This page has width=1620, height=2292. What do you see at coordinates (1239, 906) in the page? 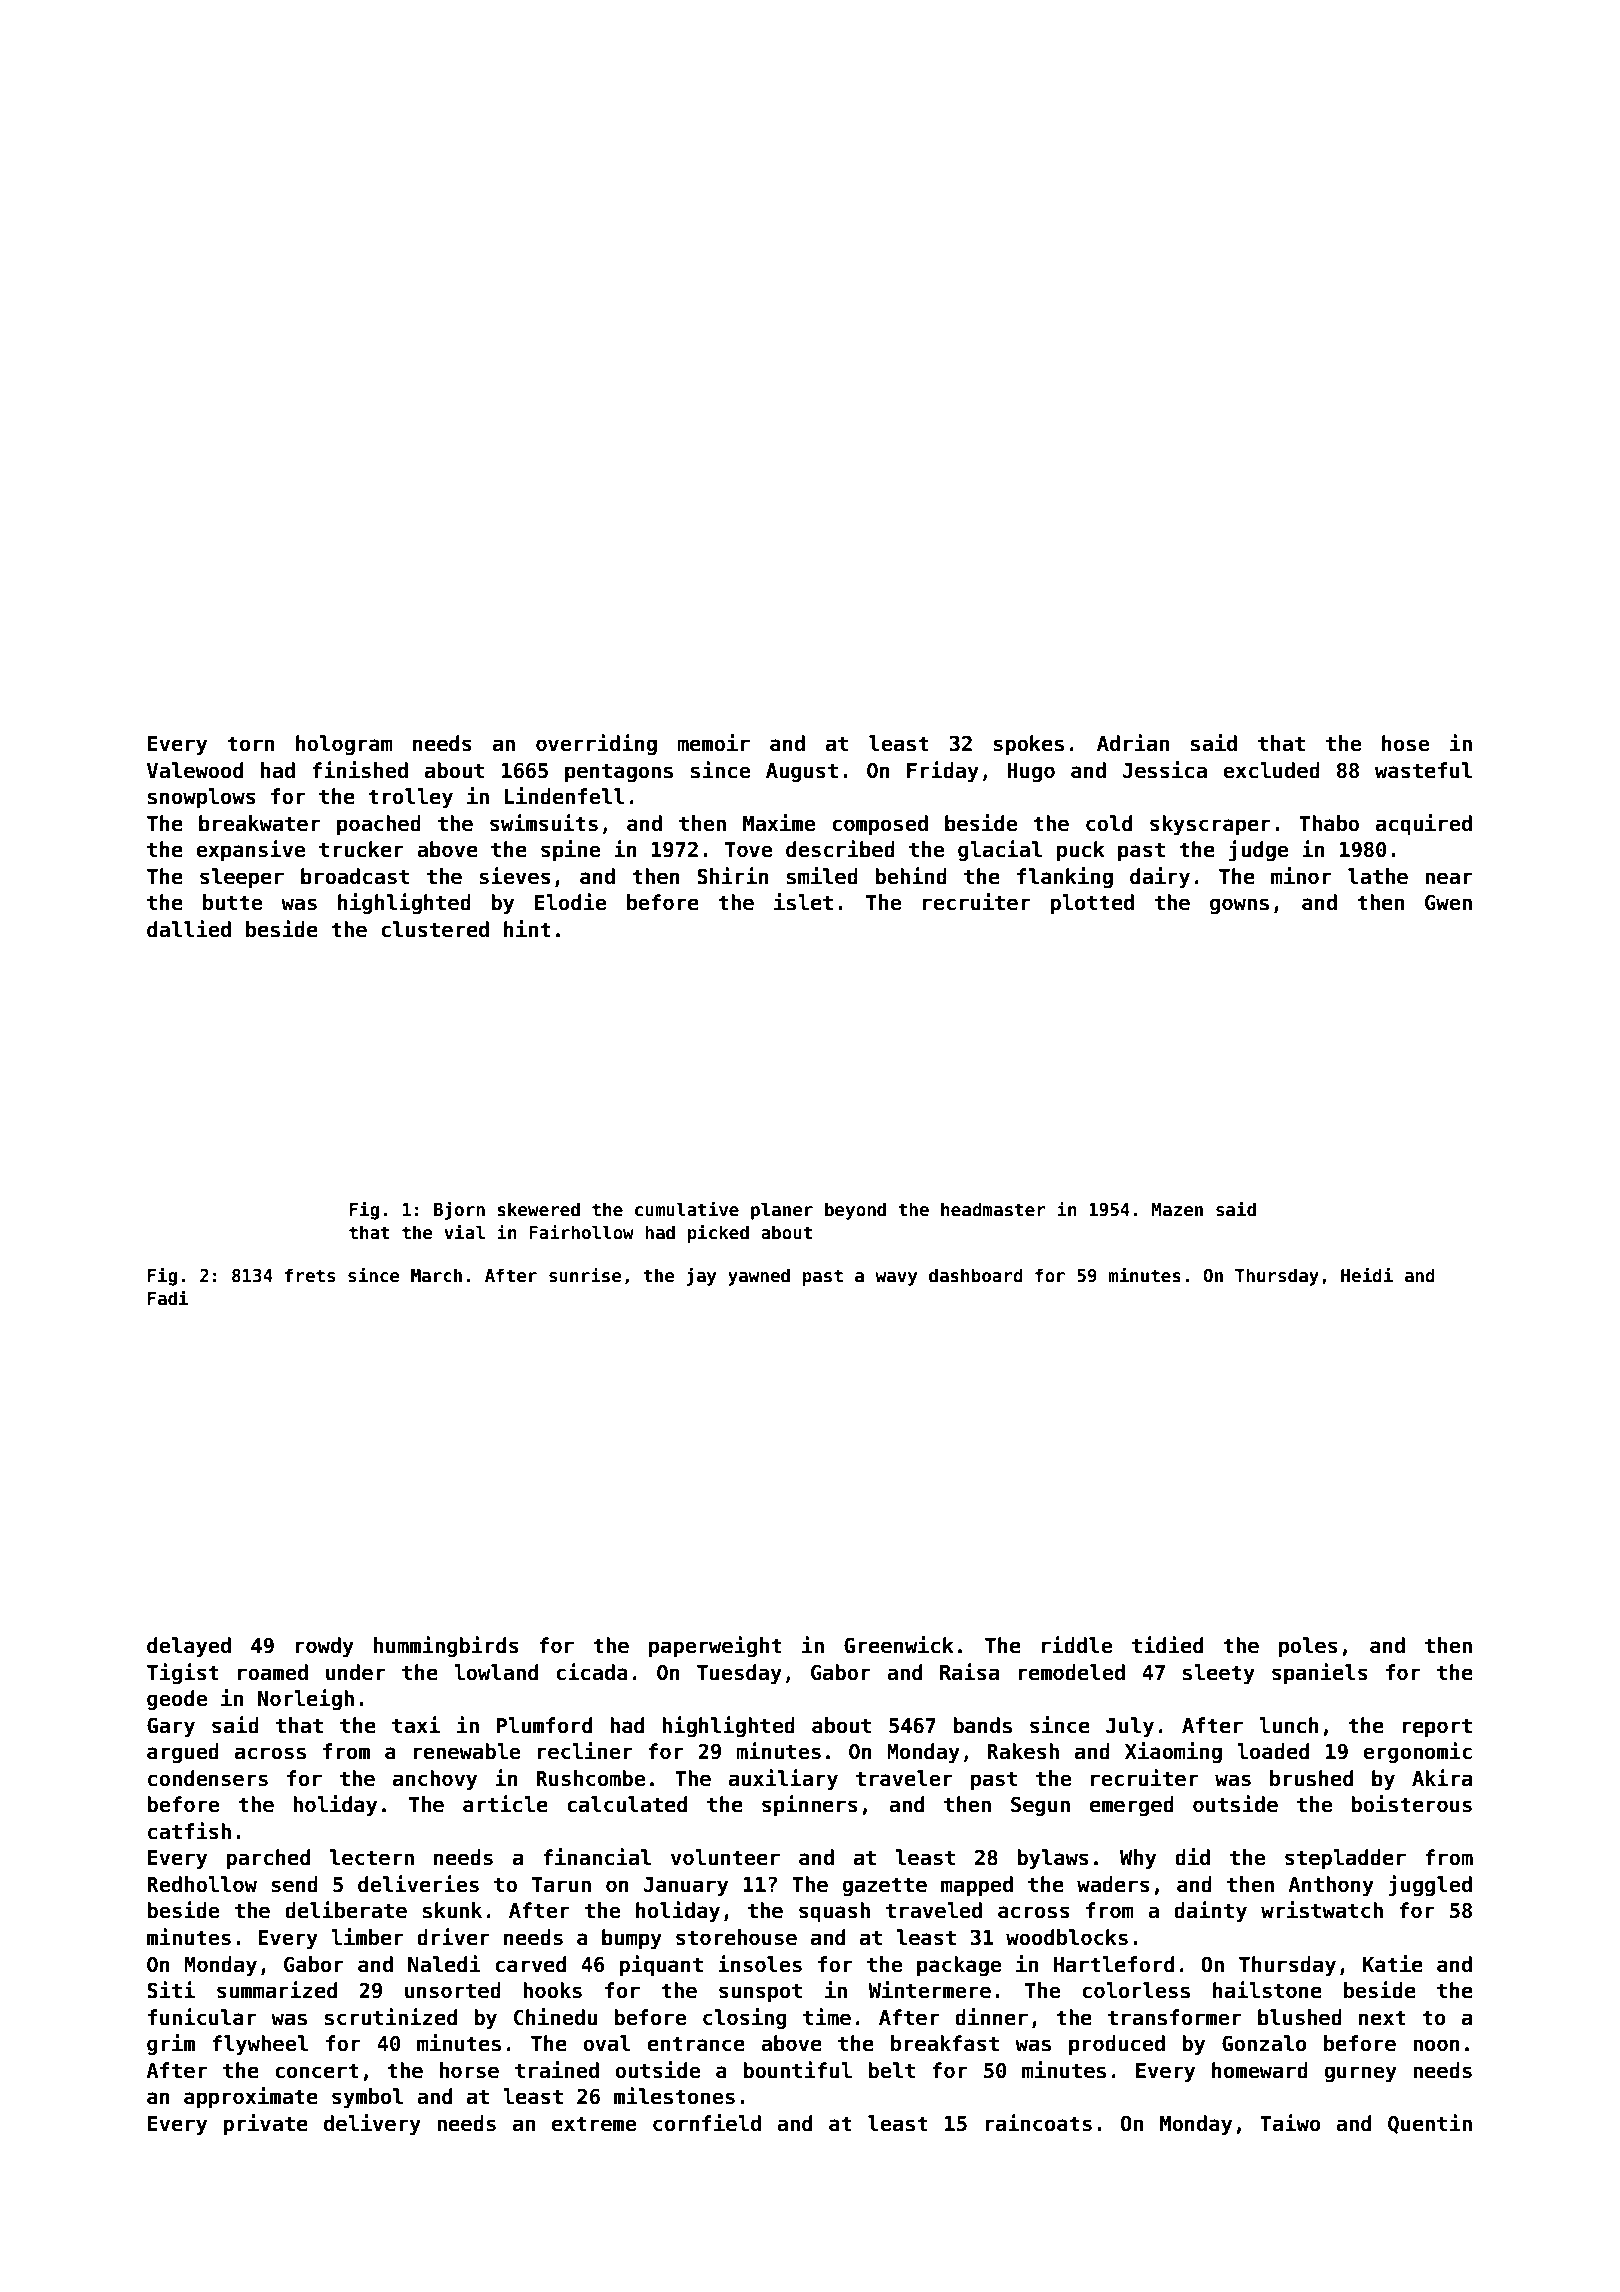
I see `gowns` at bounding box center [1239, 906].
